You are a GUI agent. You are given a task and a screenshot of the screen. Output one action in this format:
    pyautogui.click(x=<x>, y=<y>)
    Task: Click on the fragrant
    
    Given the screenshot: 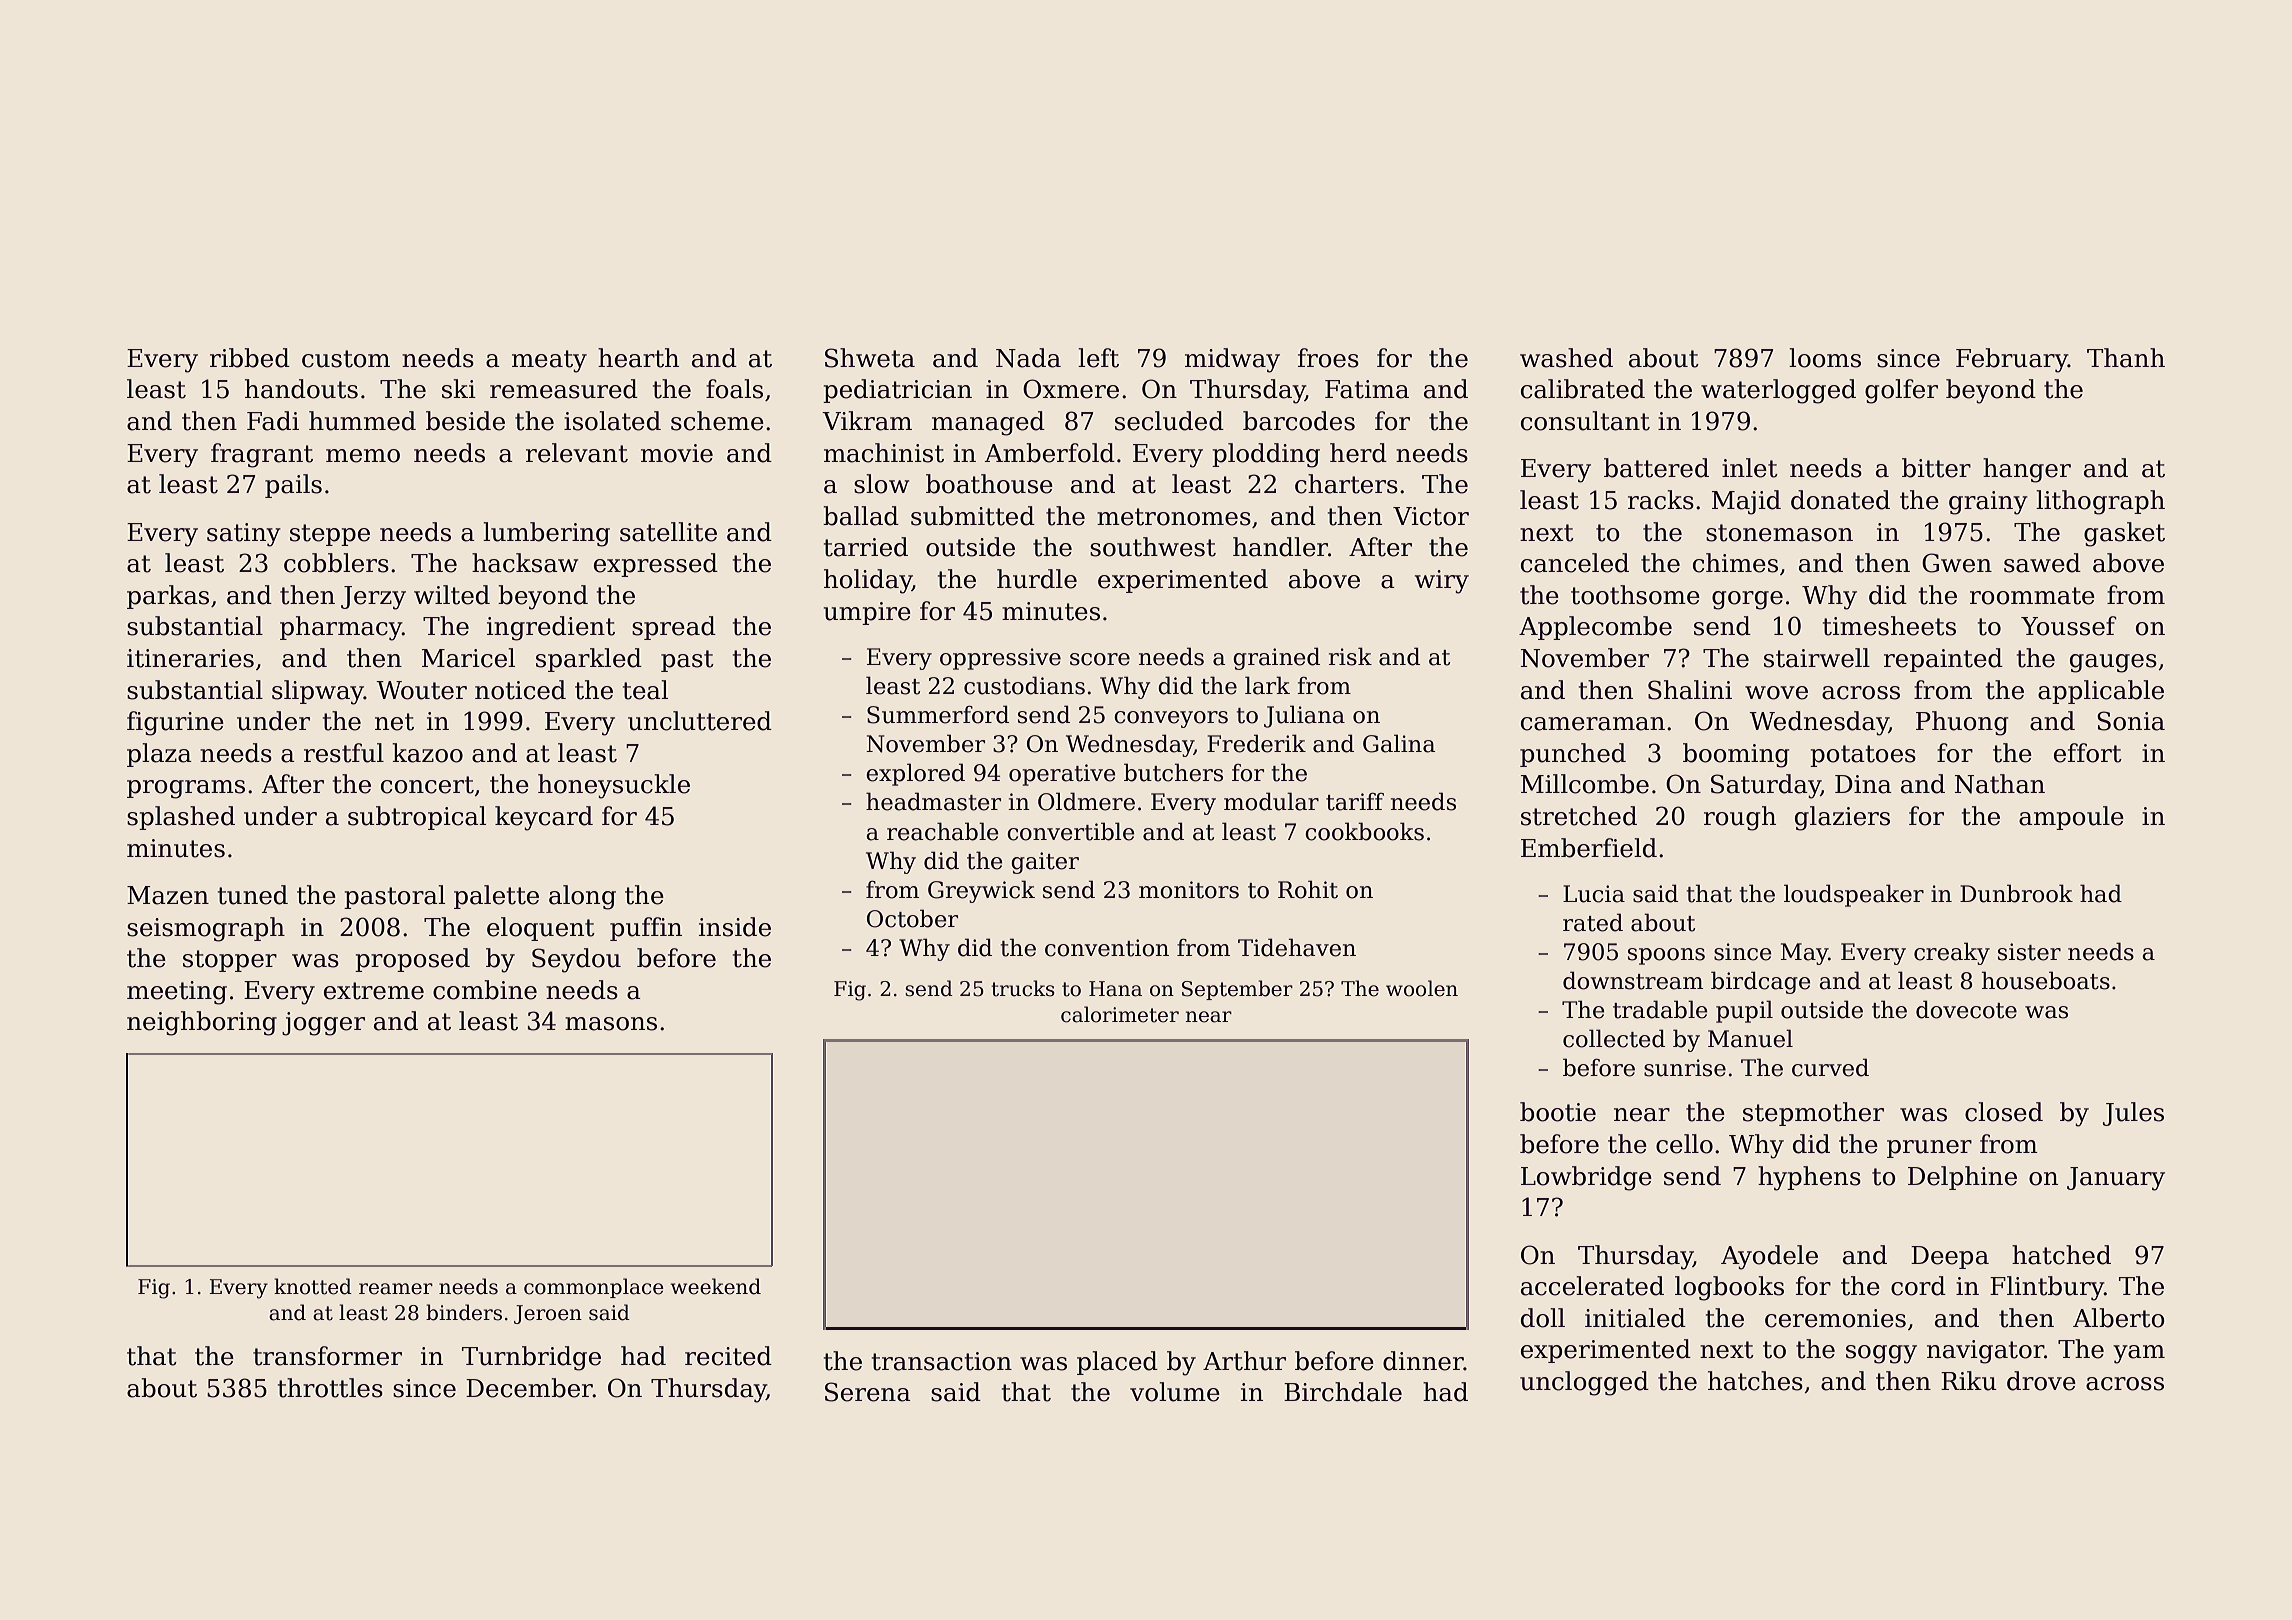 What is the action you would take?
    pyautogui.click(x=262, y=455)
